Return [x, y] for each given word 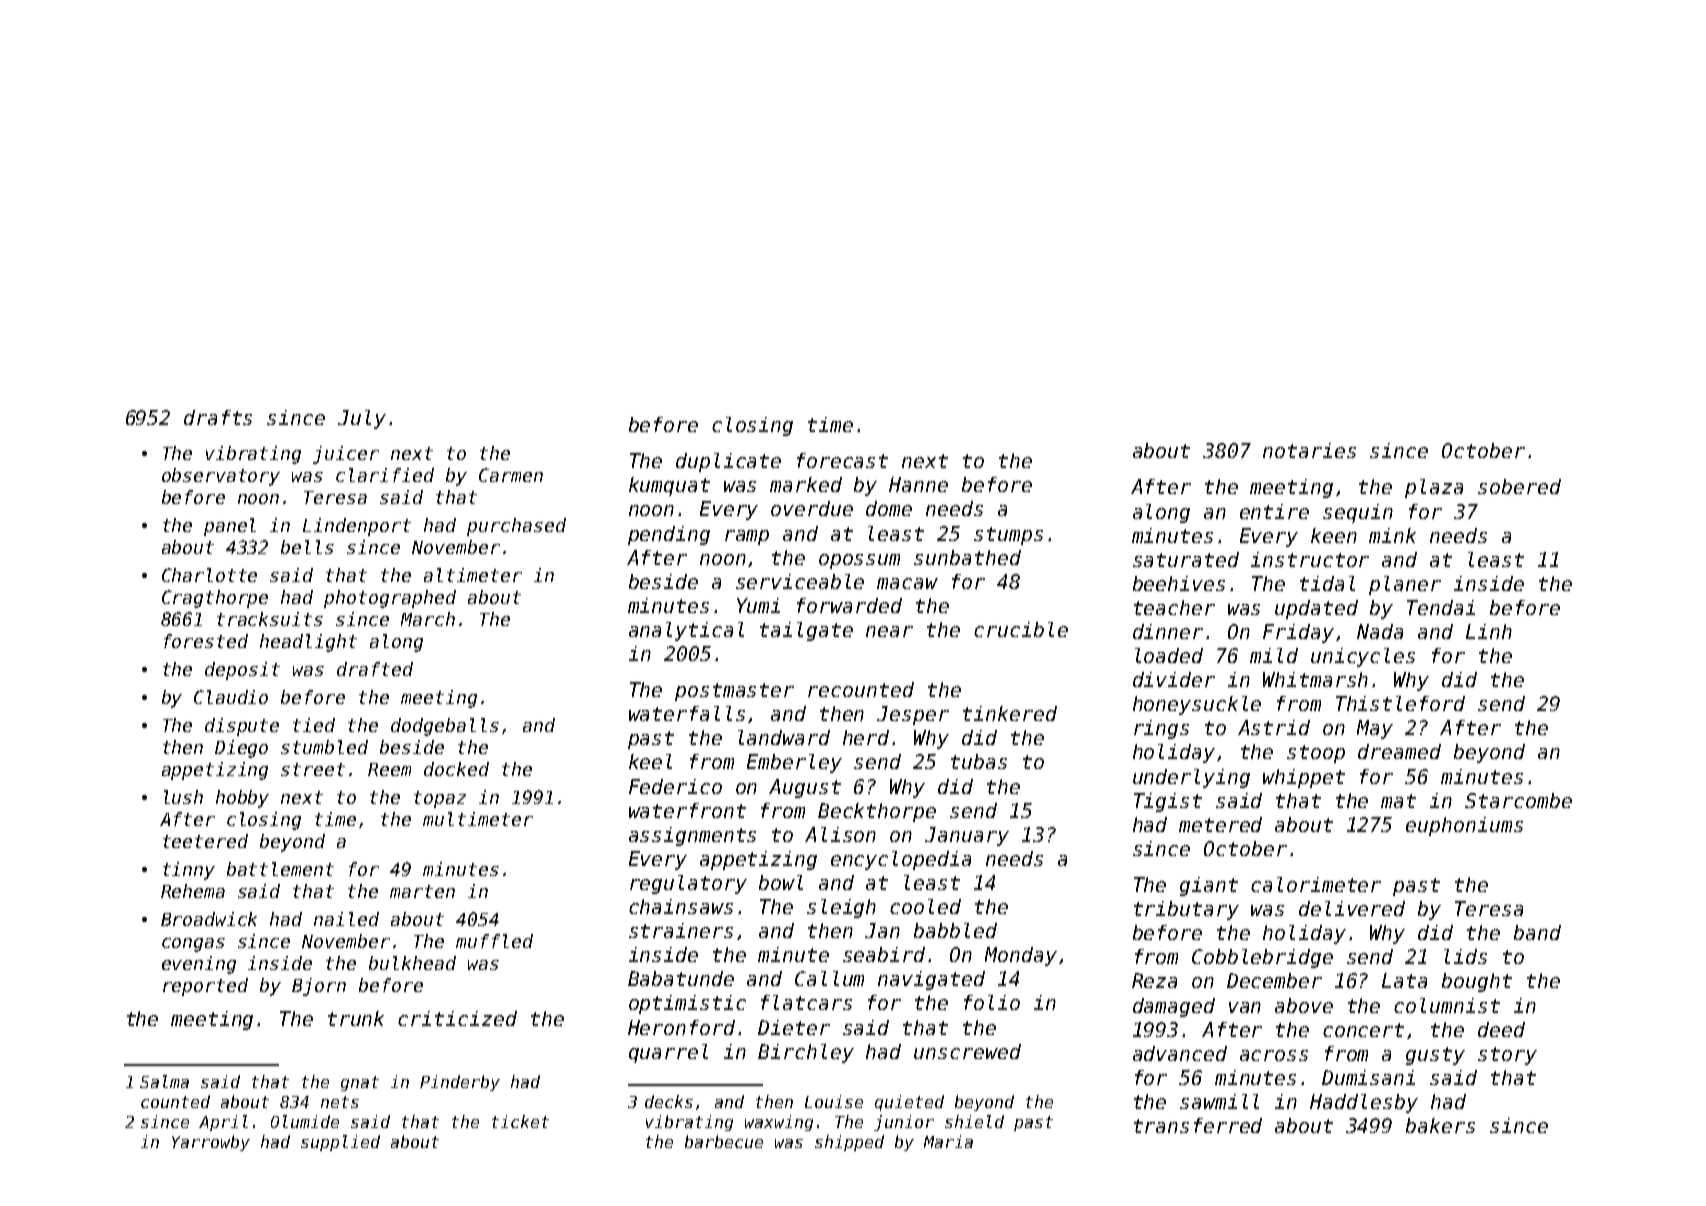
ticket [520, 1121]
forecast [842, 460]
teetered [205, 841]
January [967, 836]
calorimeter [1316, 884]
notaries [1309, 450]
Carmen [511, 475]
